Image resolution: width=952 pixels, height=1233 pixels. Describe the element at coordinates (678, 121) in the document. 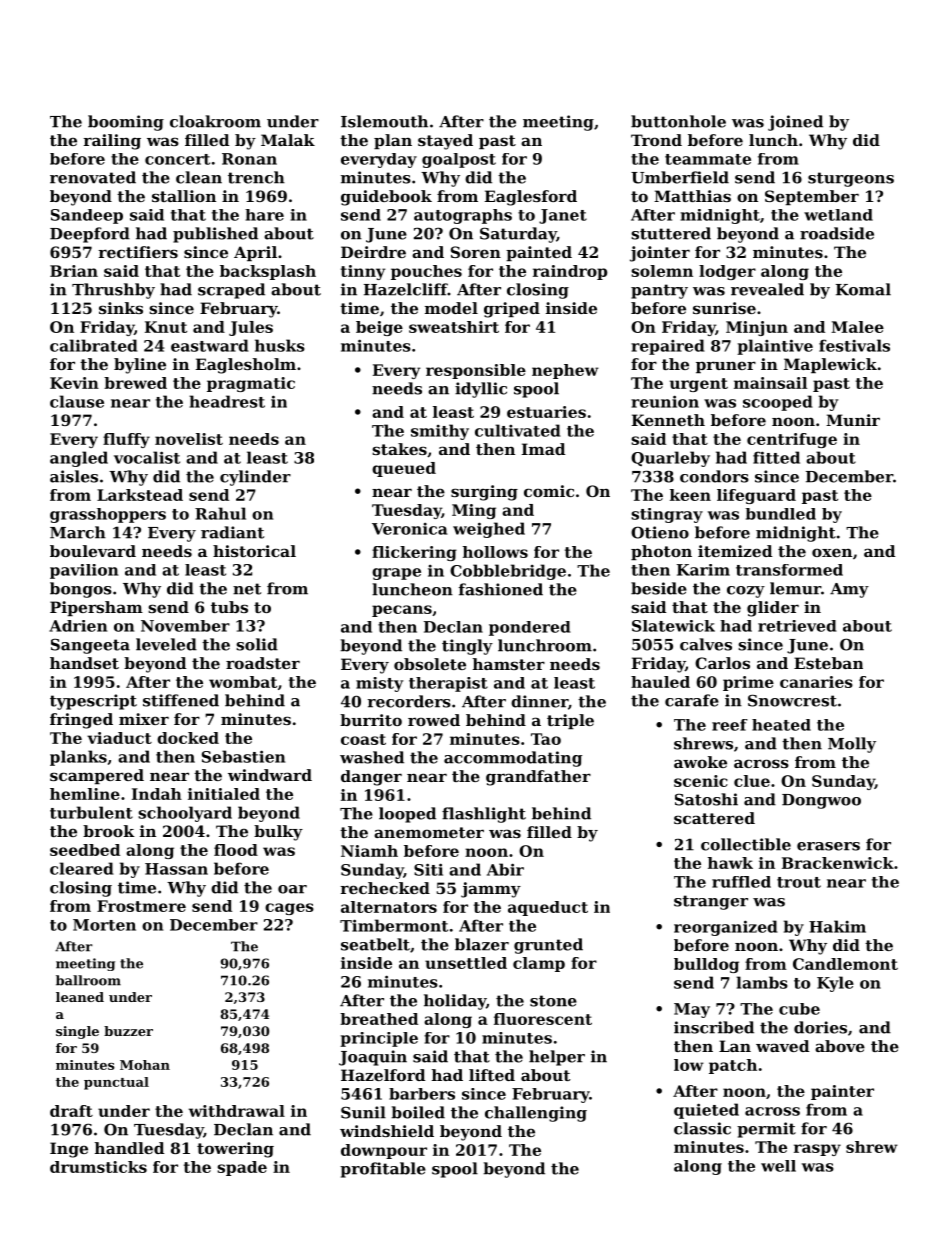

I see `buttonhole` at that location.
